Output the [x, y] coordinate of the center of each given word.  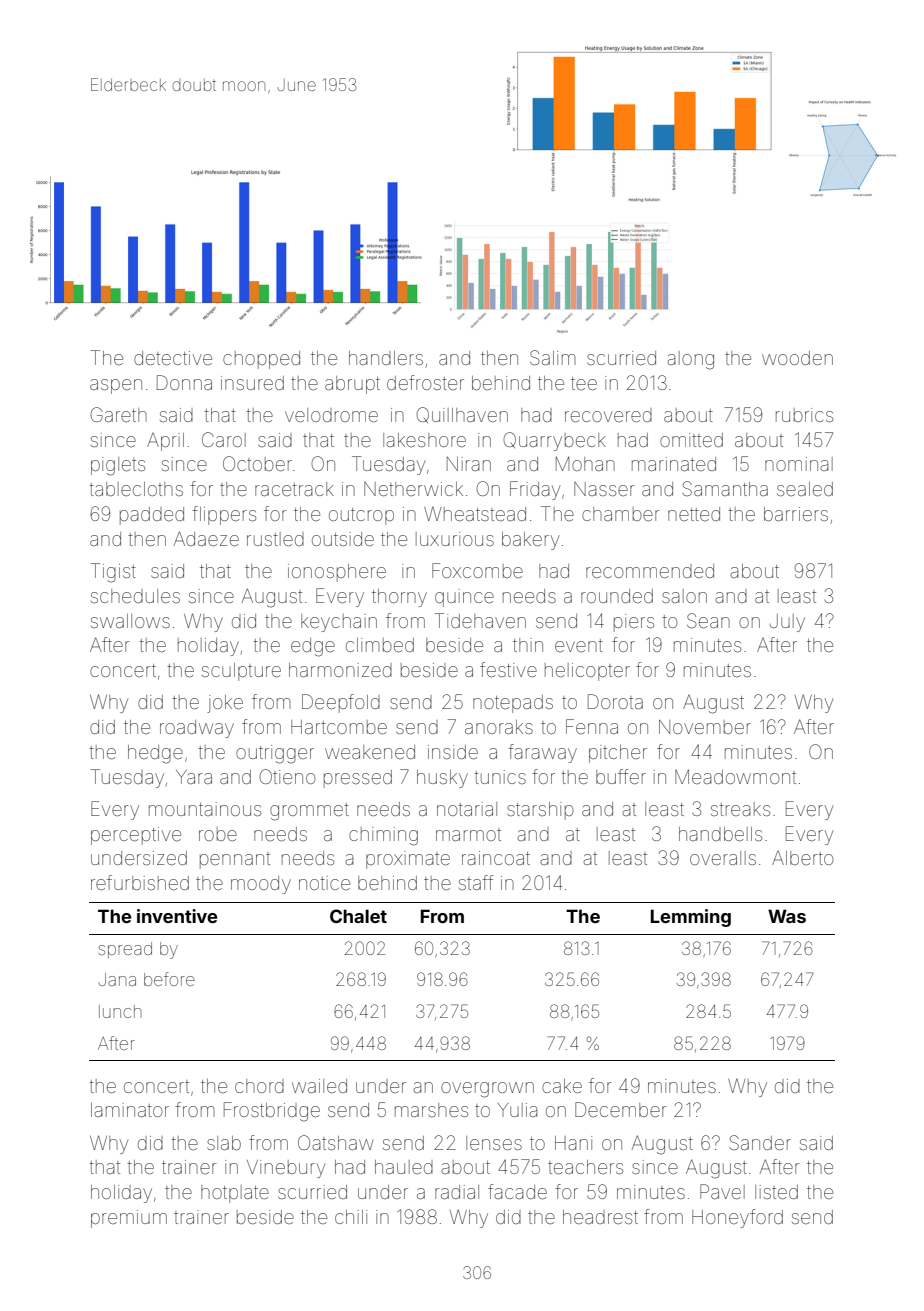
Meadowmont [735, 776]
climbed [380, 645]
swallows [130, 621]
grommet [309, 812]
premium [129, 1219]
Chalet [358, 916]
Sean [708, 620]
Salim [553, 357]
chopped [261, 360]
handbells [720, 834]
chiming [383, 836]
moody [261, 885]
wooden [797, 358]
